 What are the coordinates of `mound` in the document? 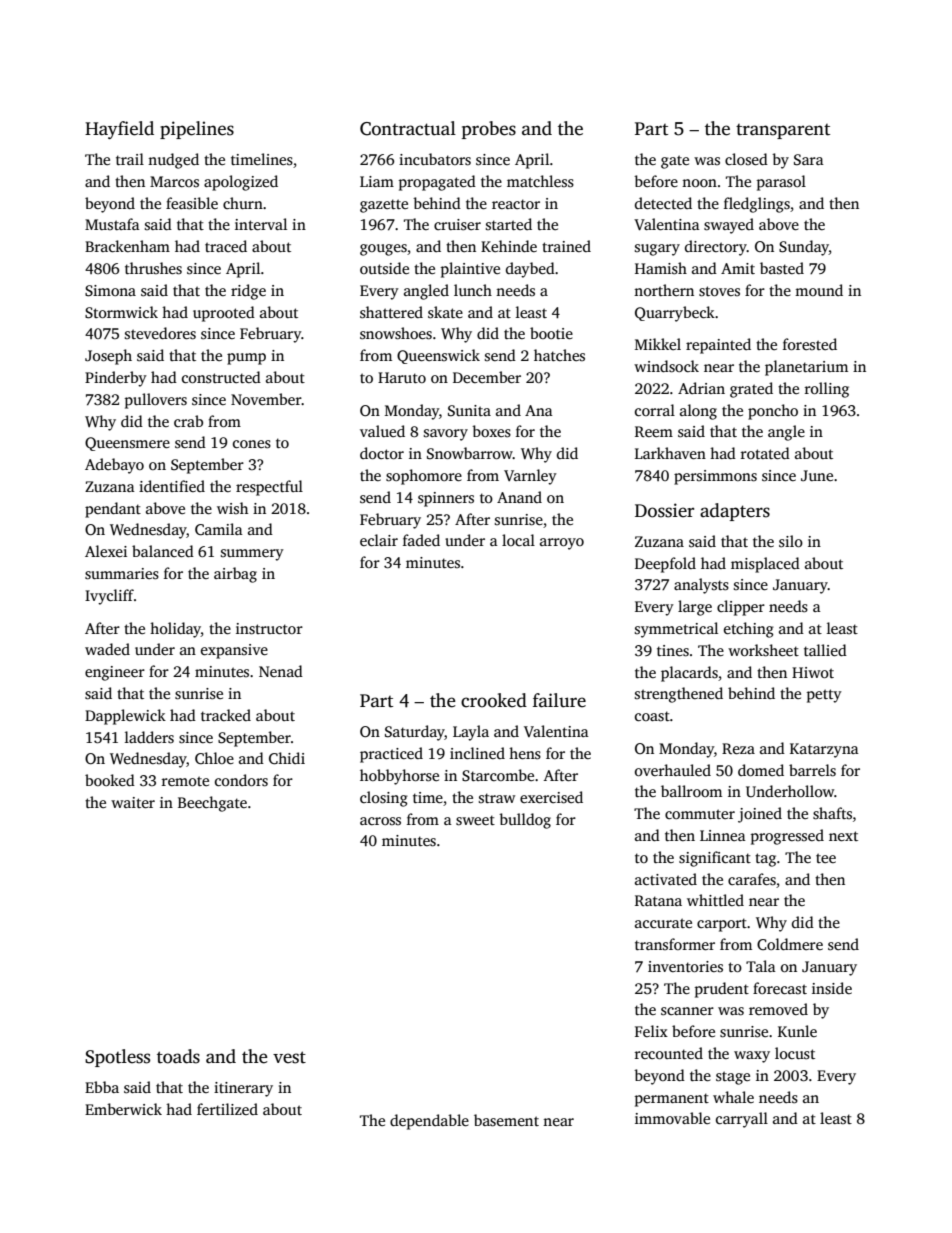 It's located at (819, 290).
